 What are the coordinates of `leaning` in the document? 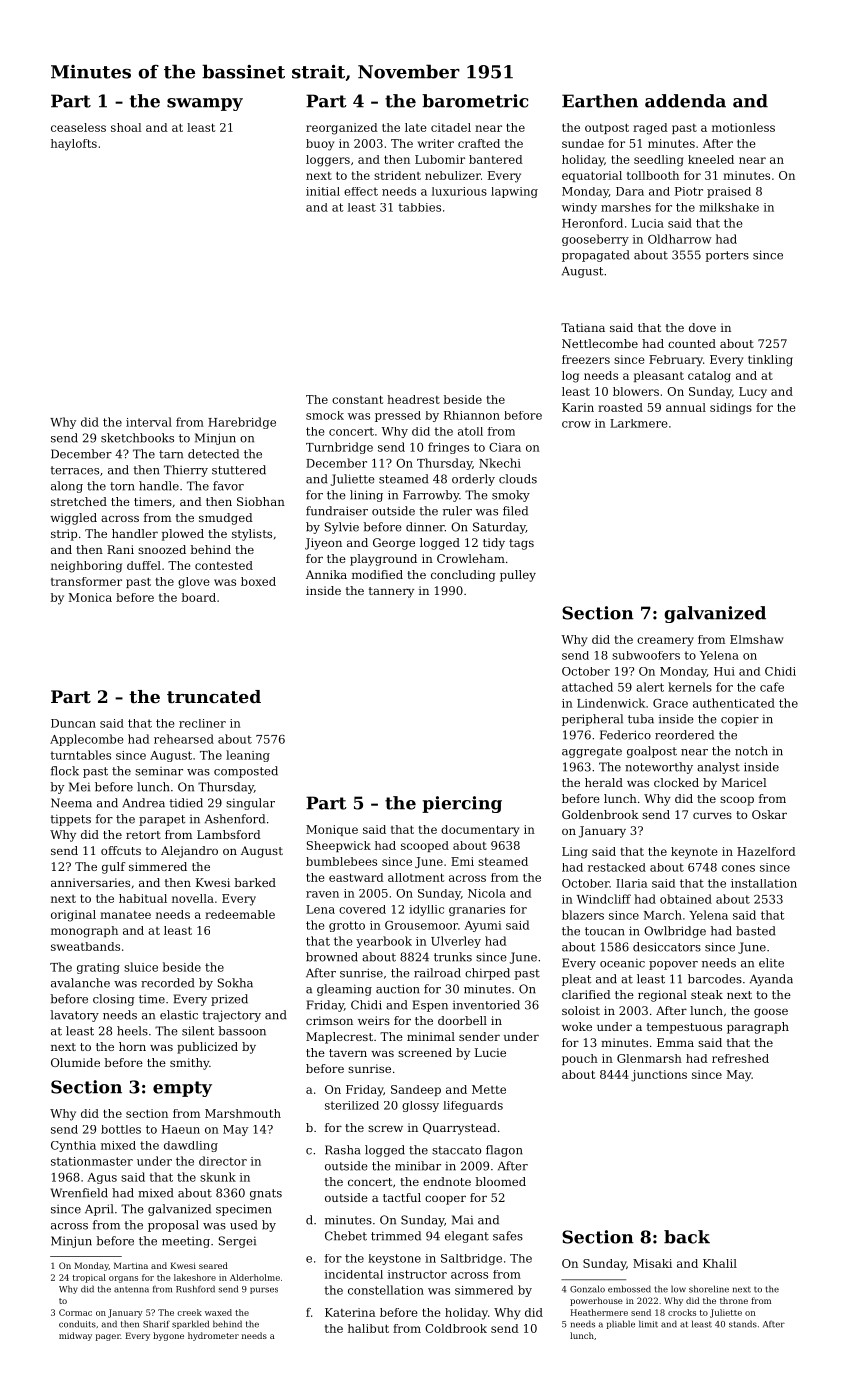 It's located at (248, 756).
